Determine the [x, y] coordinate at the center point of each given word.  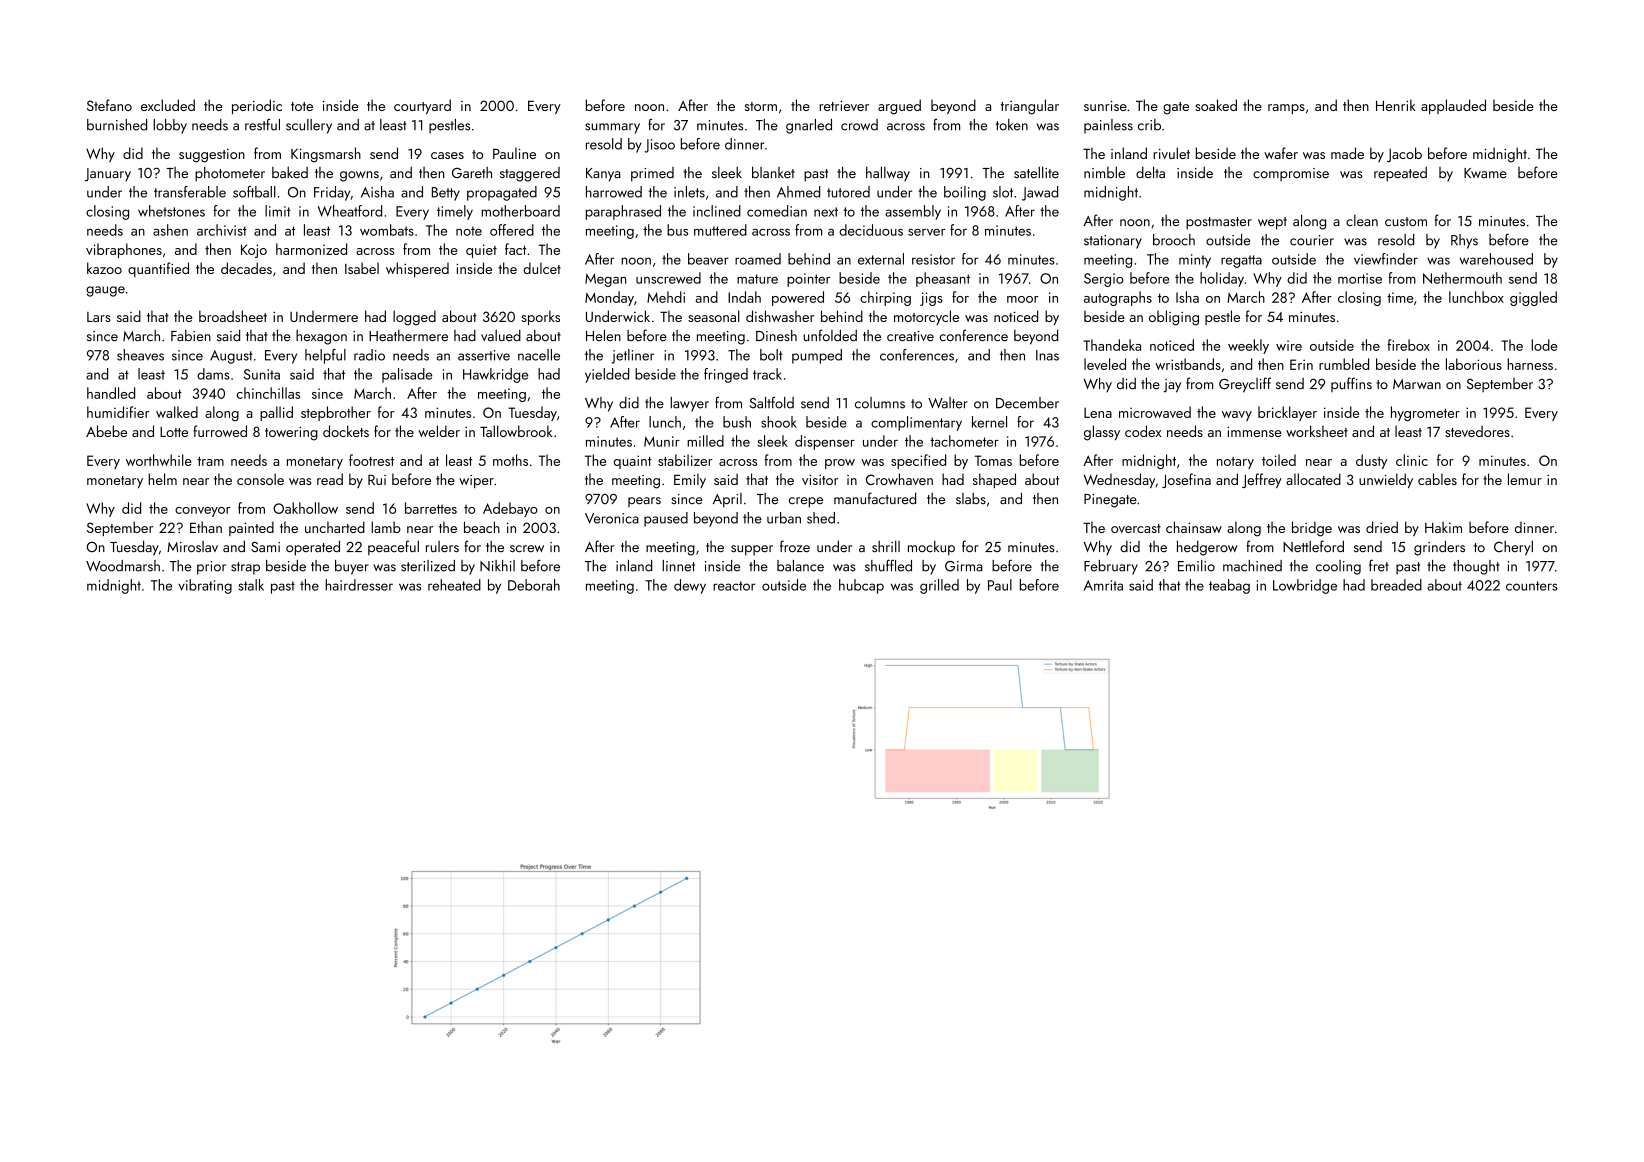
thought [1476, 567]
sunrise [1105, 105]
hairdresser [359, 585]
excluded [168, 105]
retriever [844, 106]
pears [644, 502]
